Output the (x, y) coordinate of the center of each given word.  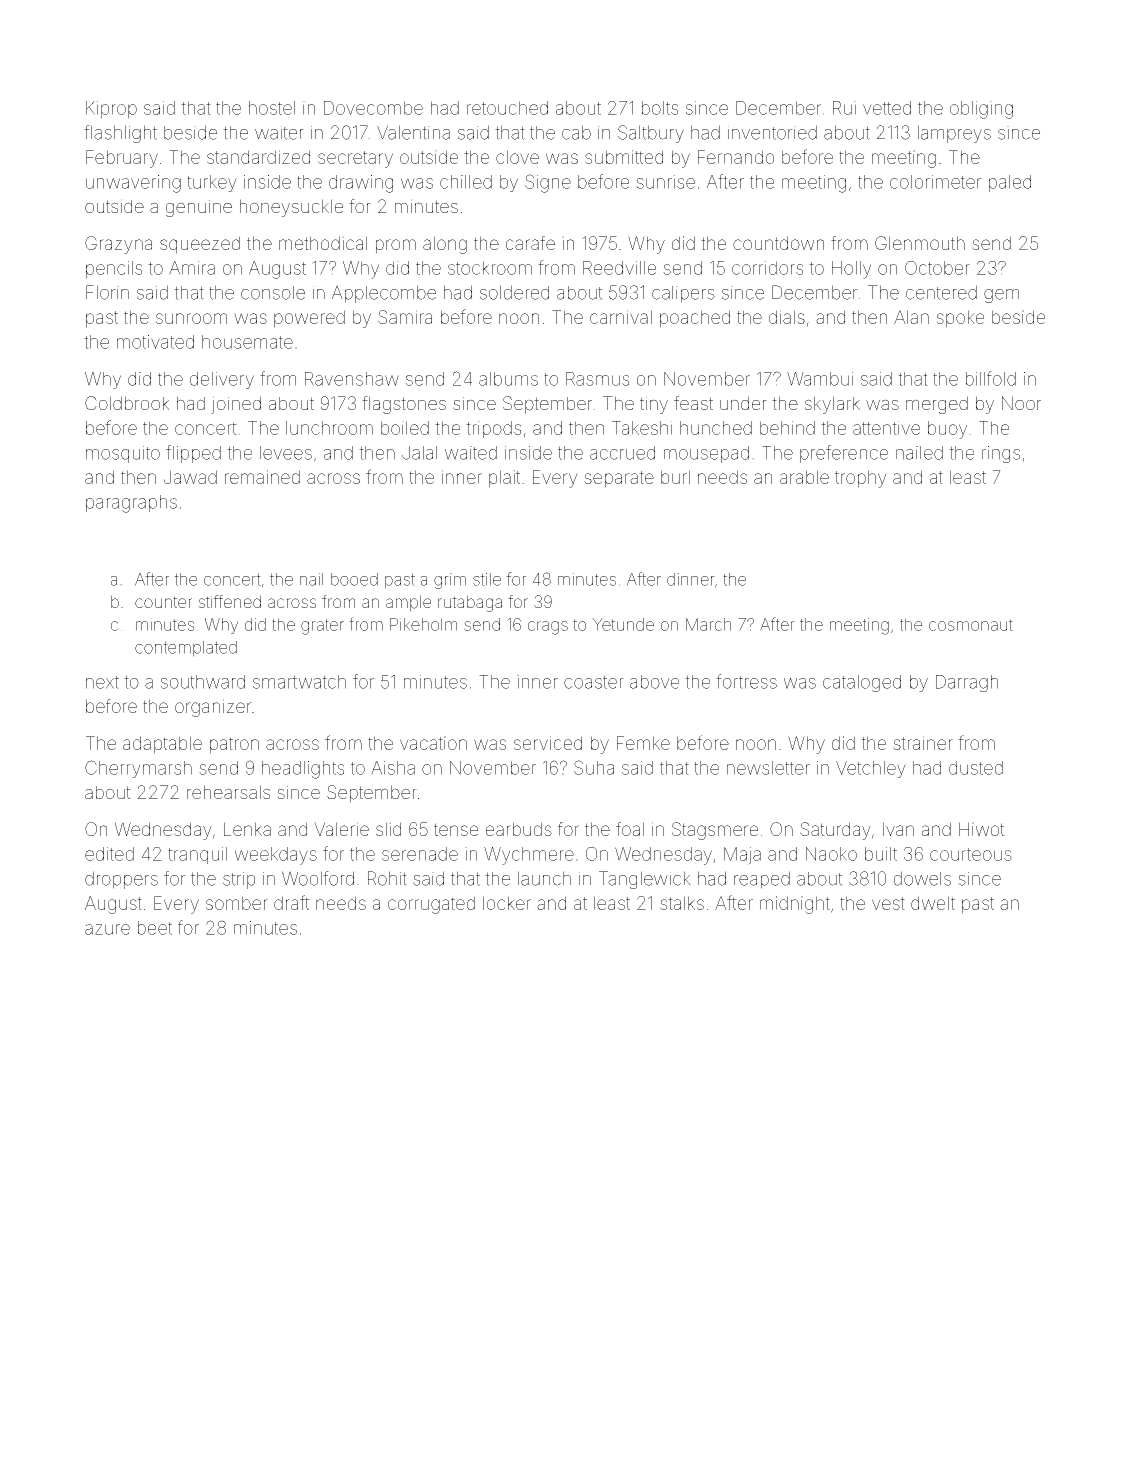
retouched (507, 108)
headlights (303, 770)
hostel (272, 108)
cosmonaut (971, 625)
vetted (887, 108)
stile (487, 579)
